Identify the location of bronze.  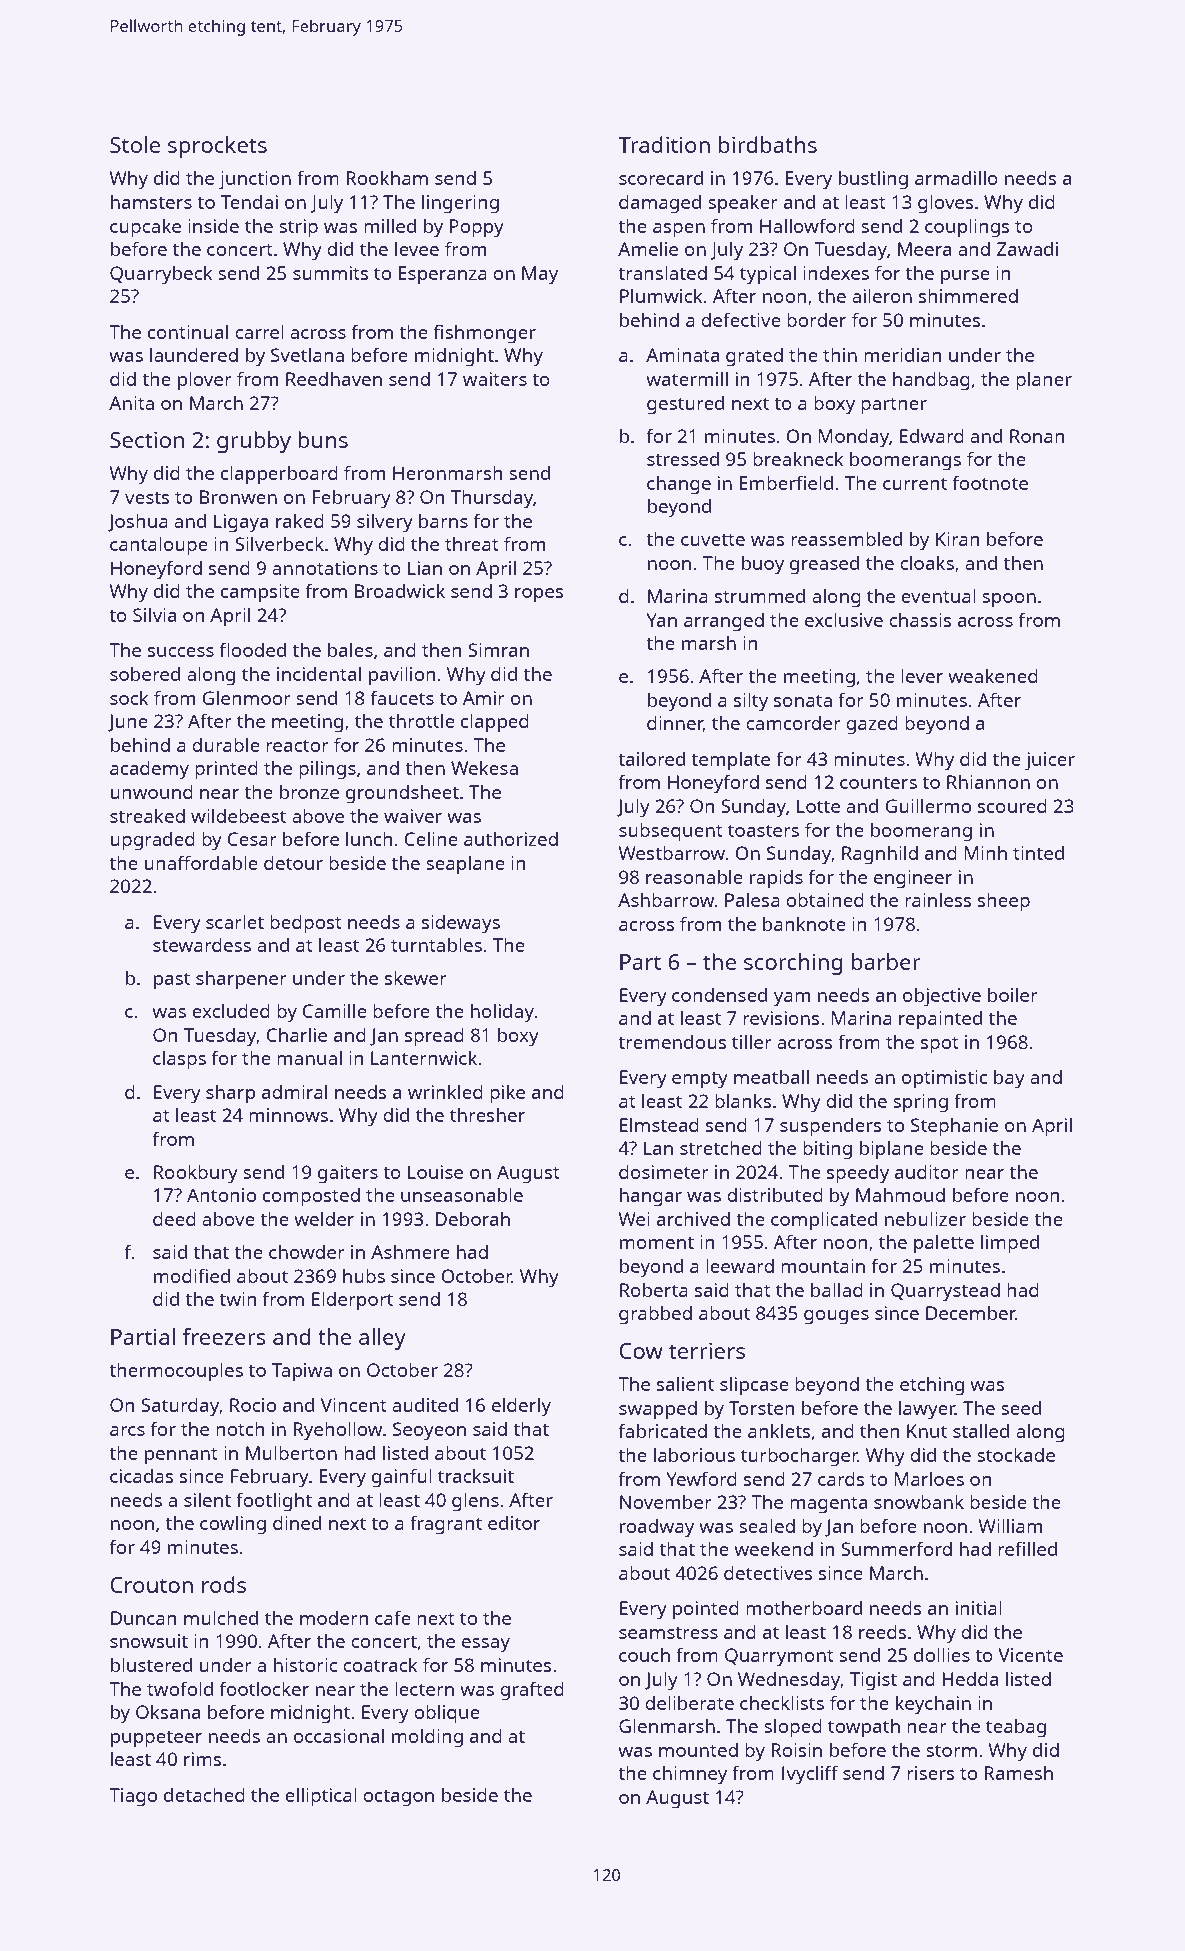
(309, 792).
